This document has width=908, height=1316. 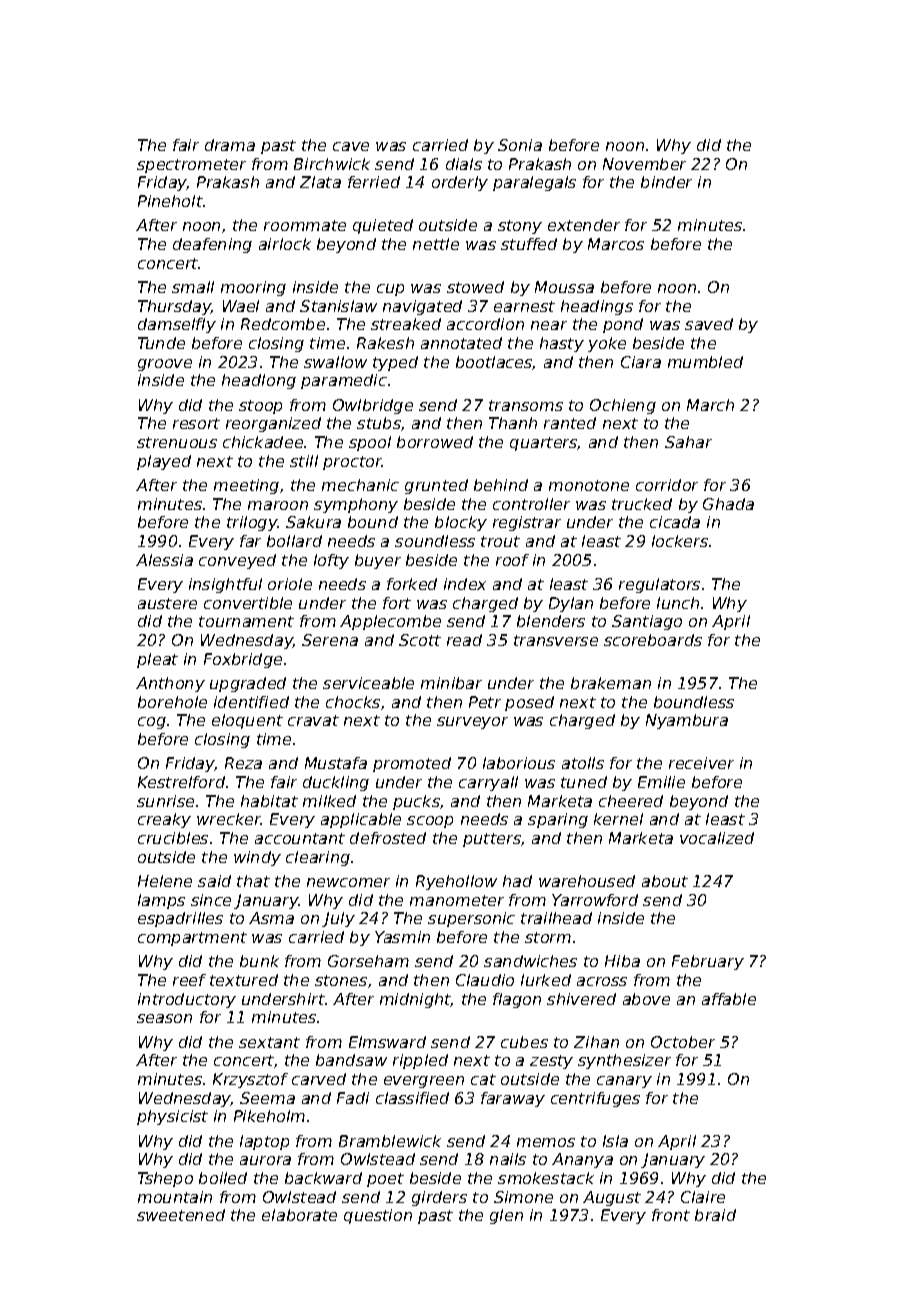 What do you see at coordinates (257, 858) in the document?
I see `windy` at bounding box center [257, 858].
